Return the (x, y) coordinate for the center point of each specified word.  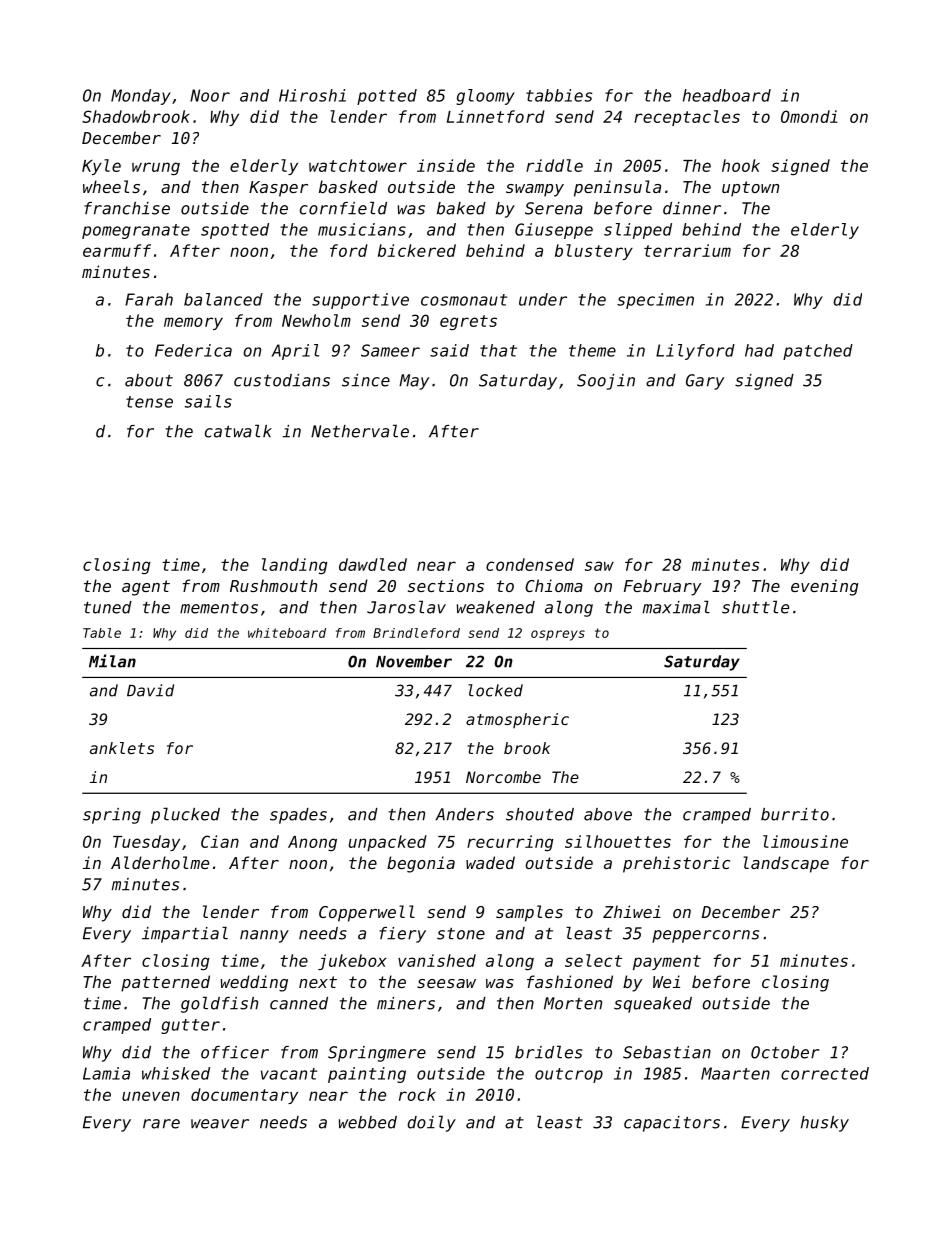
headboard (727, 95)
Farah (149, 299)
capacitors (672, 1124)
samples (529, 913)
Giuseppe (554, 231)
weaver (220, 1124)
